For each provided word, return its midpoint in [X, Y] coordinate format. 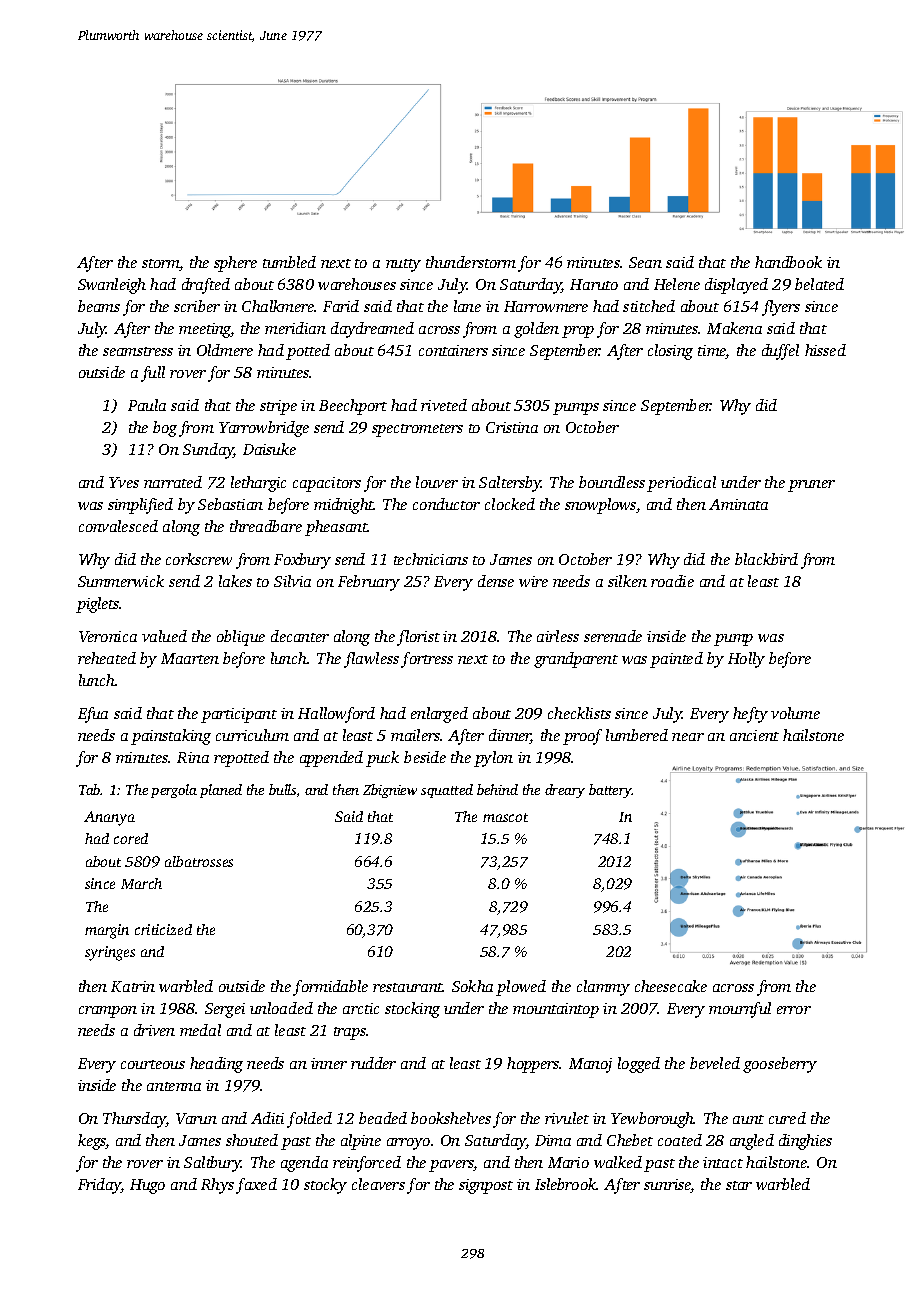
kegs [92, 1142]
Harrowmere [546, 306]
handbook [788, 262]
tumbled [289, 262]
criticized [163, 929]
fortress [427, 660]
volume [795, 713]
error [794, 1010]
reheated [107, 658]
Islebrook [566, 1184]
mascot [505, 817]
